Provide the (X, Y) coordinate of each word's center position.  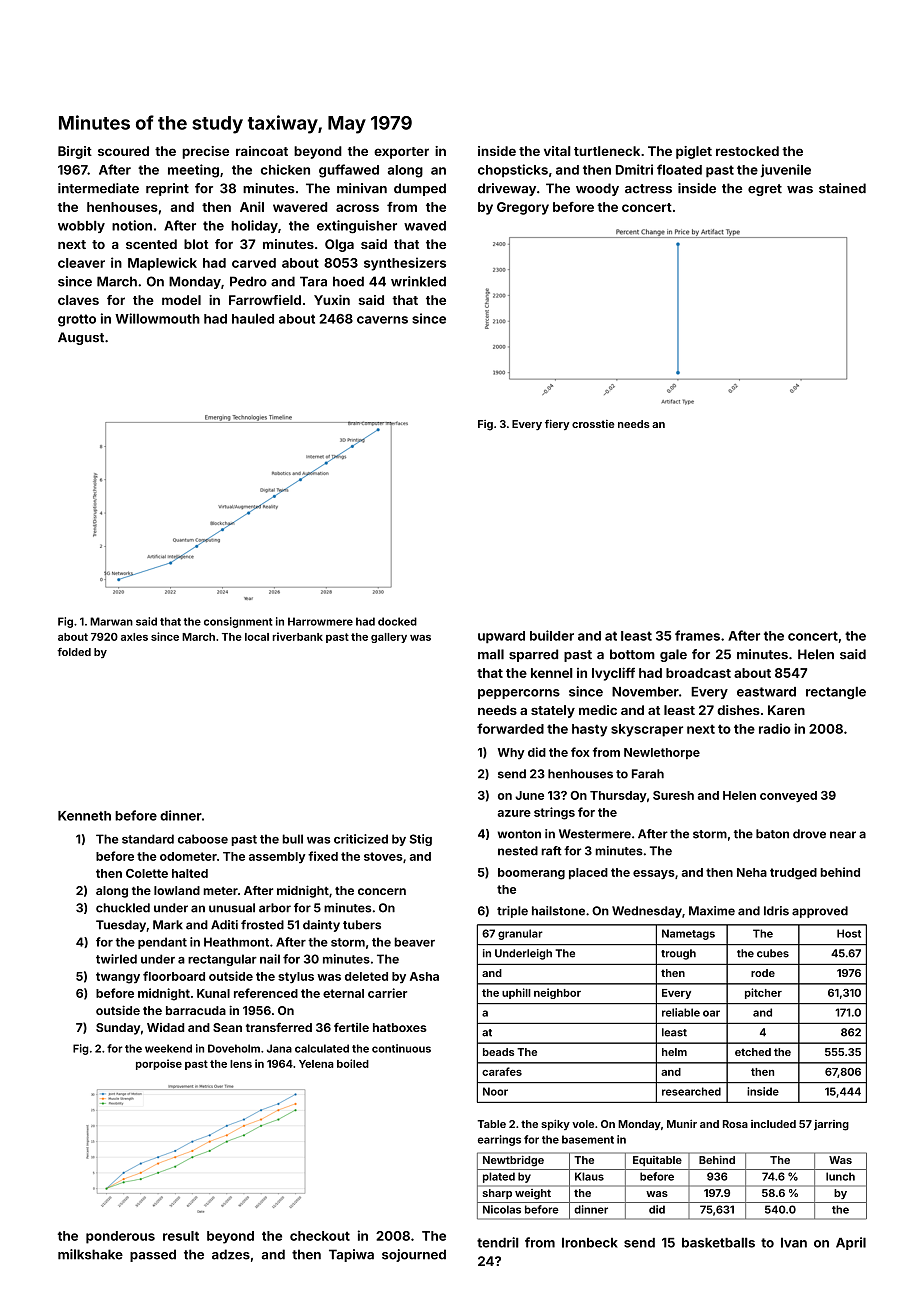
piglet (694, 152)
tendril (498, 1242)
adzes (231, 1254)
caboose (203, 839)
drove (809, 834)
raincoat (262, 151)
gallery (389, 638)
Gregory (523, 208)
